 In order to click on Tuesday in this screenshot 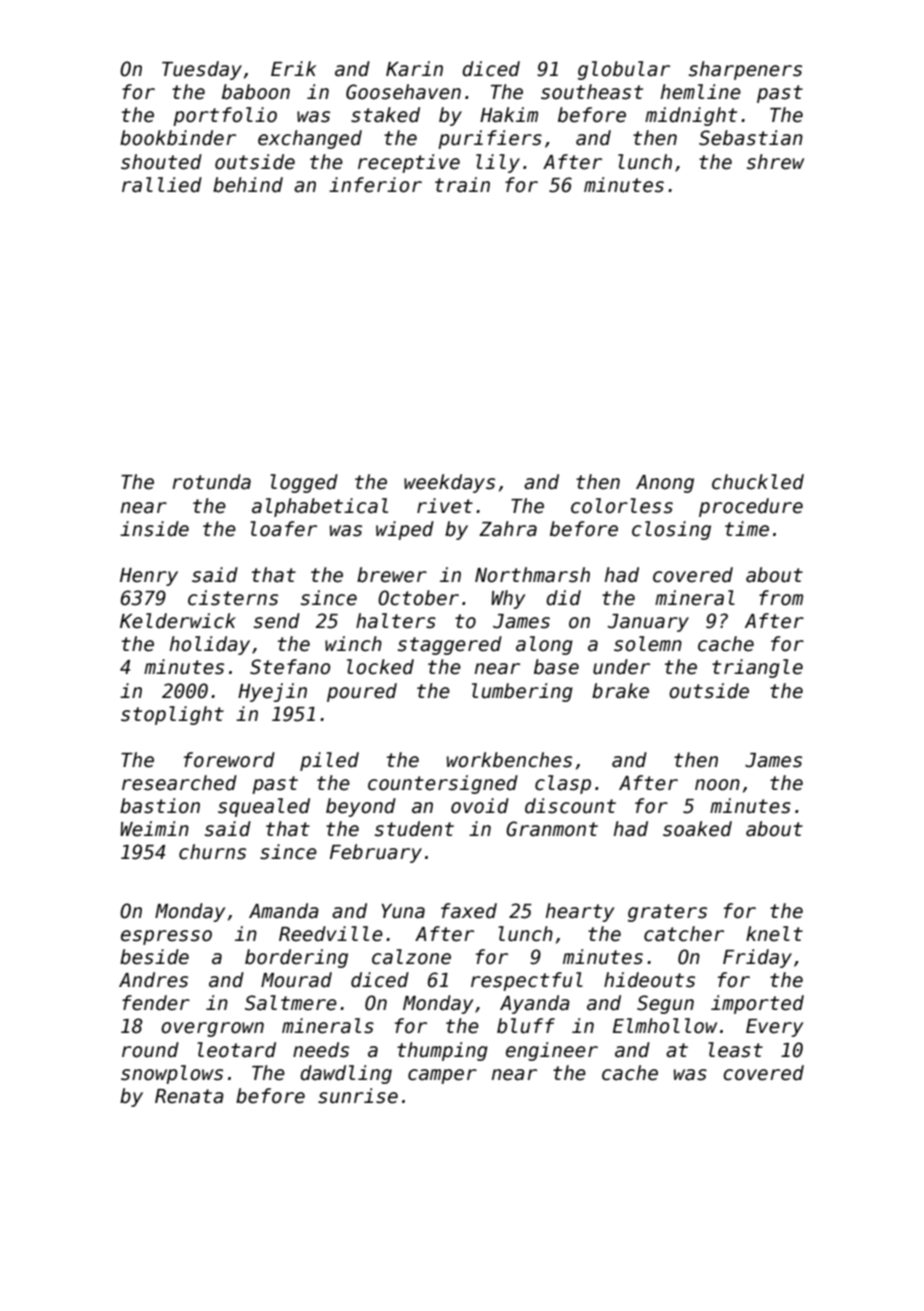, I will do `click(202, 70)`.
